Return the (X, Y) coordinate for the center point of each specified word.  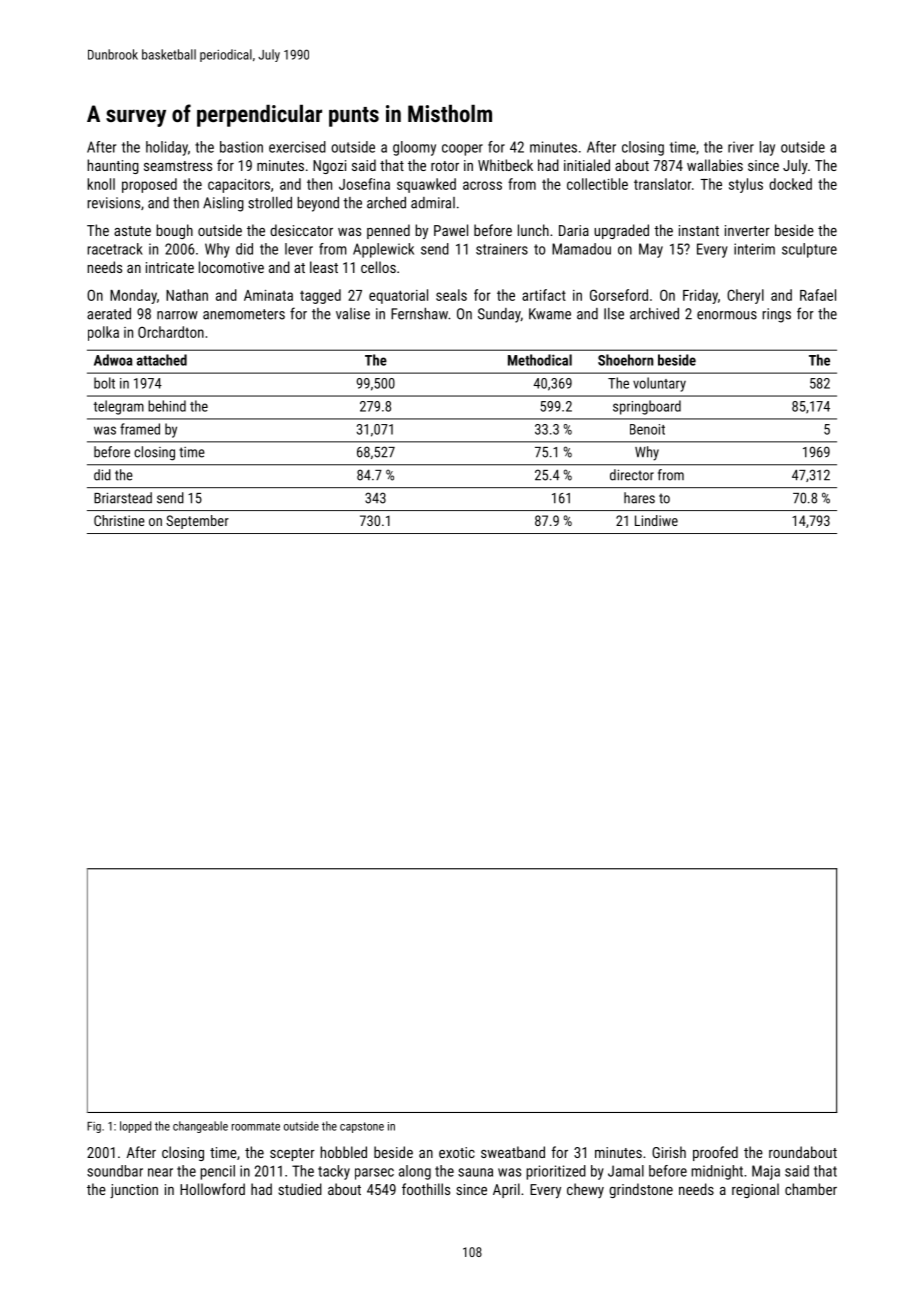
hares (639, 498)
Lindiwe (656, 520)
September (197, 522)
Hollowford (212, 1189)
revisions (113, 203)
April (506, 1190)
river (741, 147)
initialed (587, 165)
